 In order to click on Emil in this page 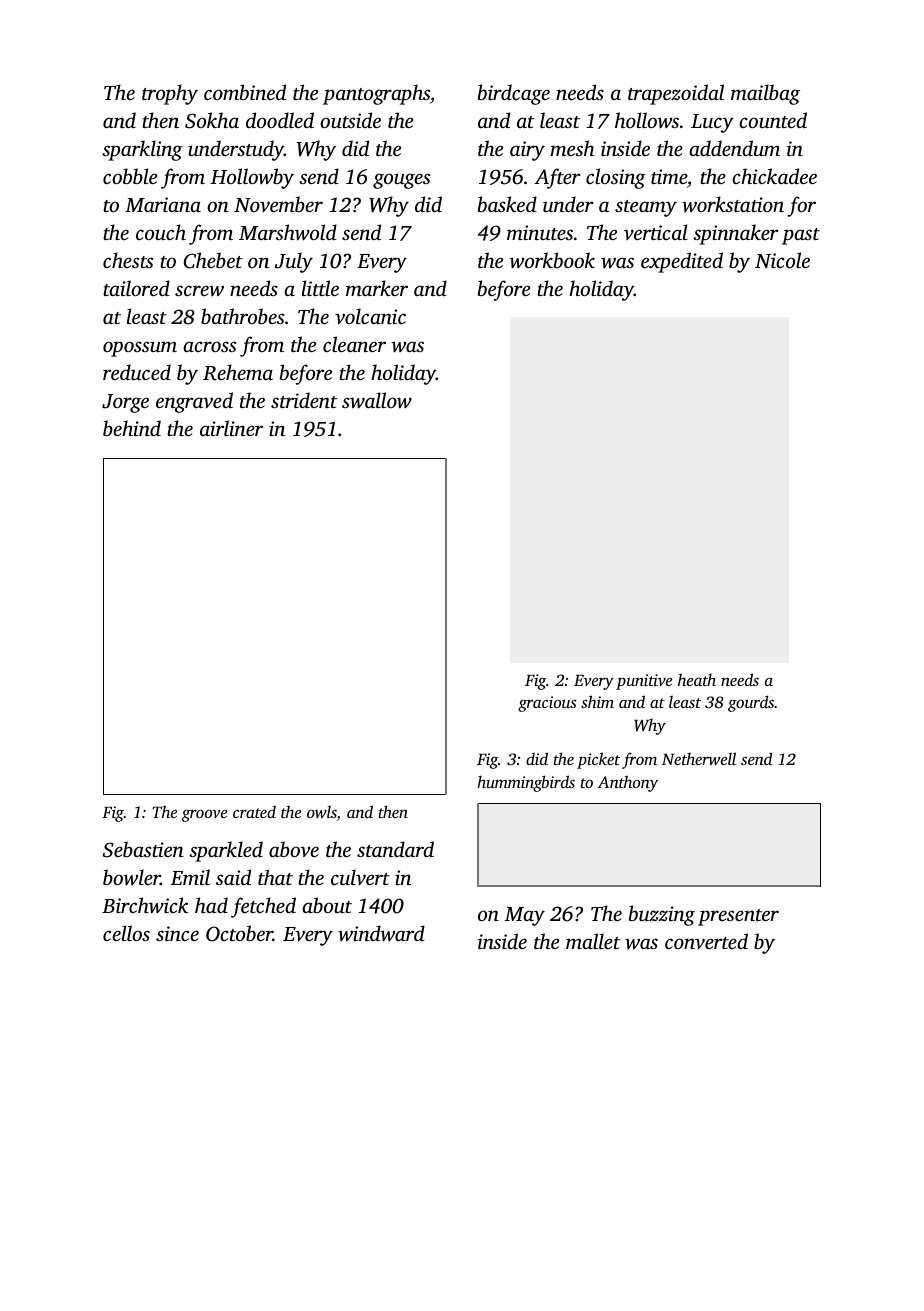, I will do `click(190, 877)`.
